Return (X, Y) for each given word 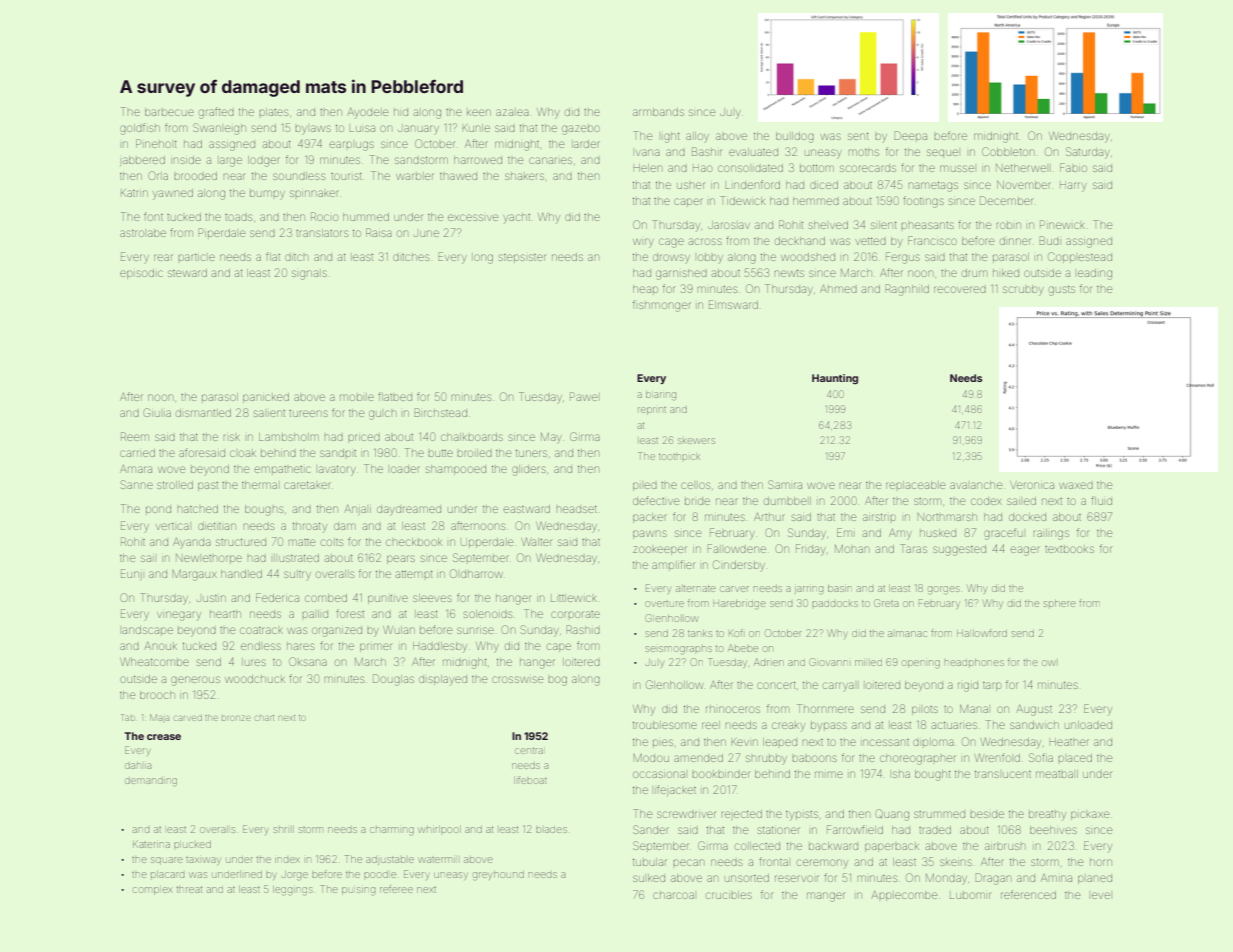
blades (551, 830)
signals (309, 275)
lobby (710, 258)
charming (392, 831)
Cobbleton (1008, 151)
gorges (944, 590)
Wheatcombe (154, 662)
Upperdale (487, 542)
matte (302, 542)
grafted (216, 113)
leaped (780, 742)
